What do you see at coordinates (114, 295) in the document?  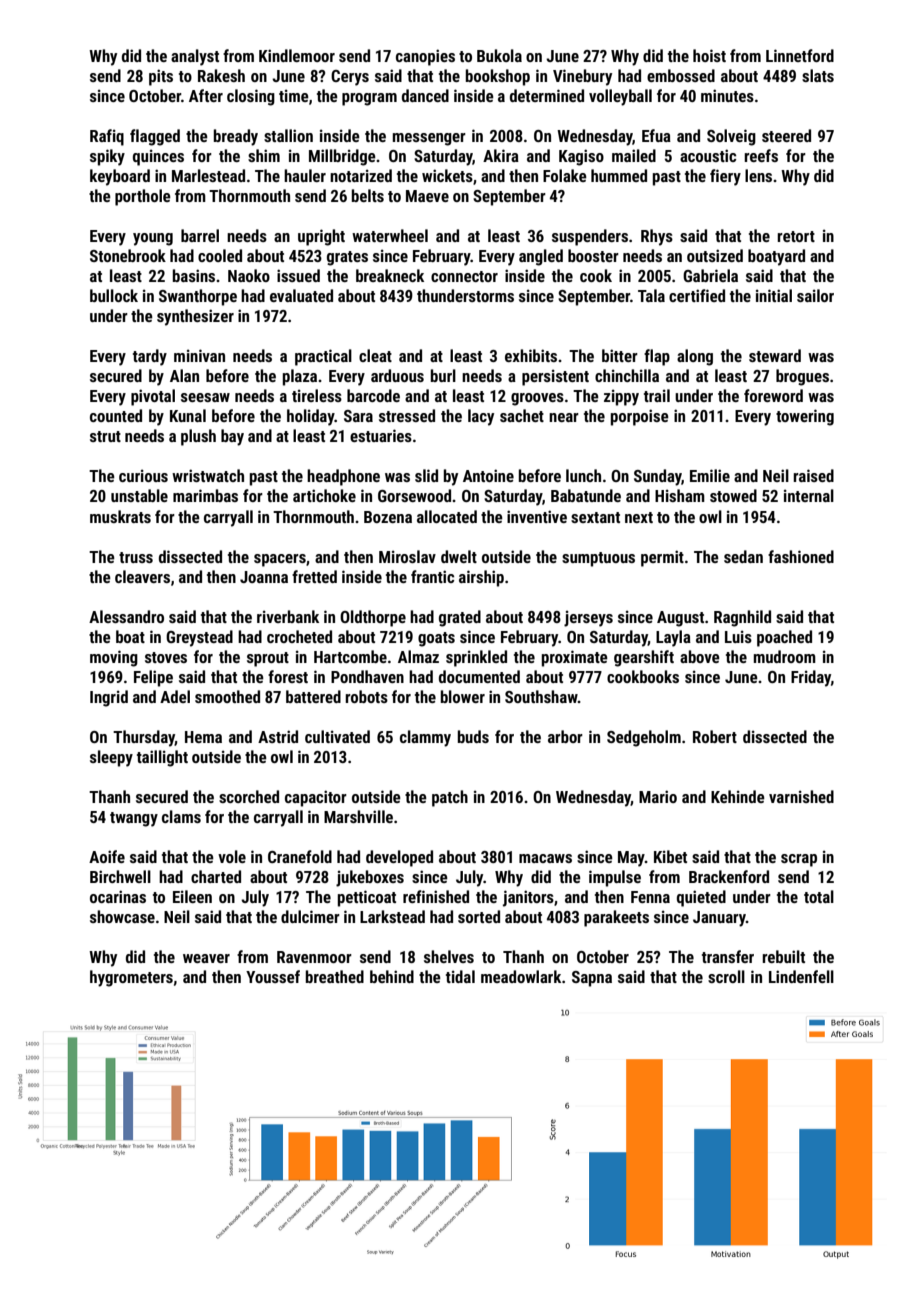 I see `bullock` at bounding box center [114, 295].
